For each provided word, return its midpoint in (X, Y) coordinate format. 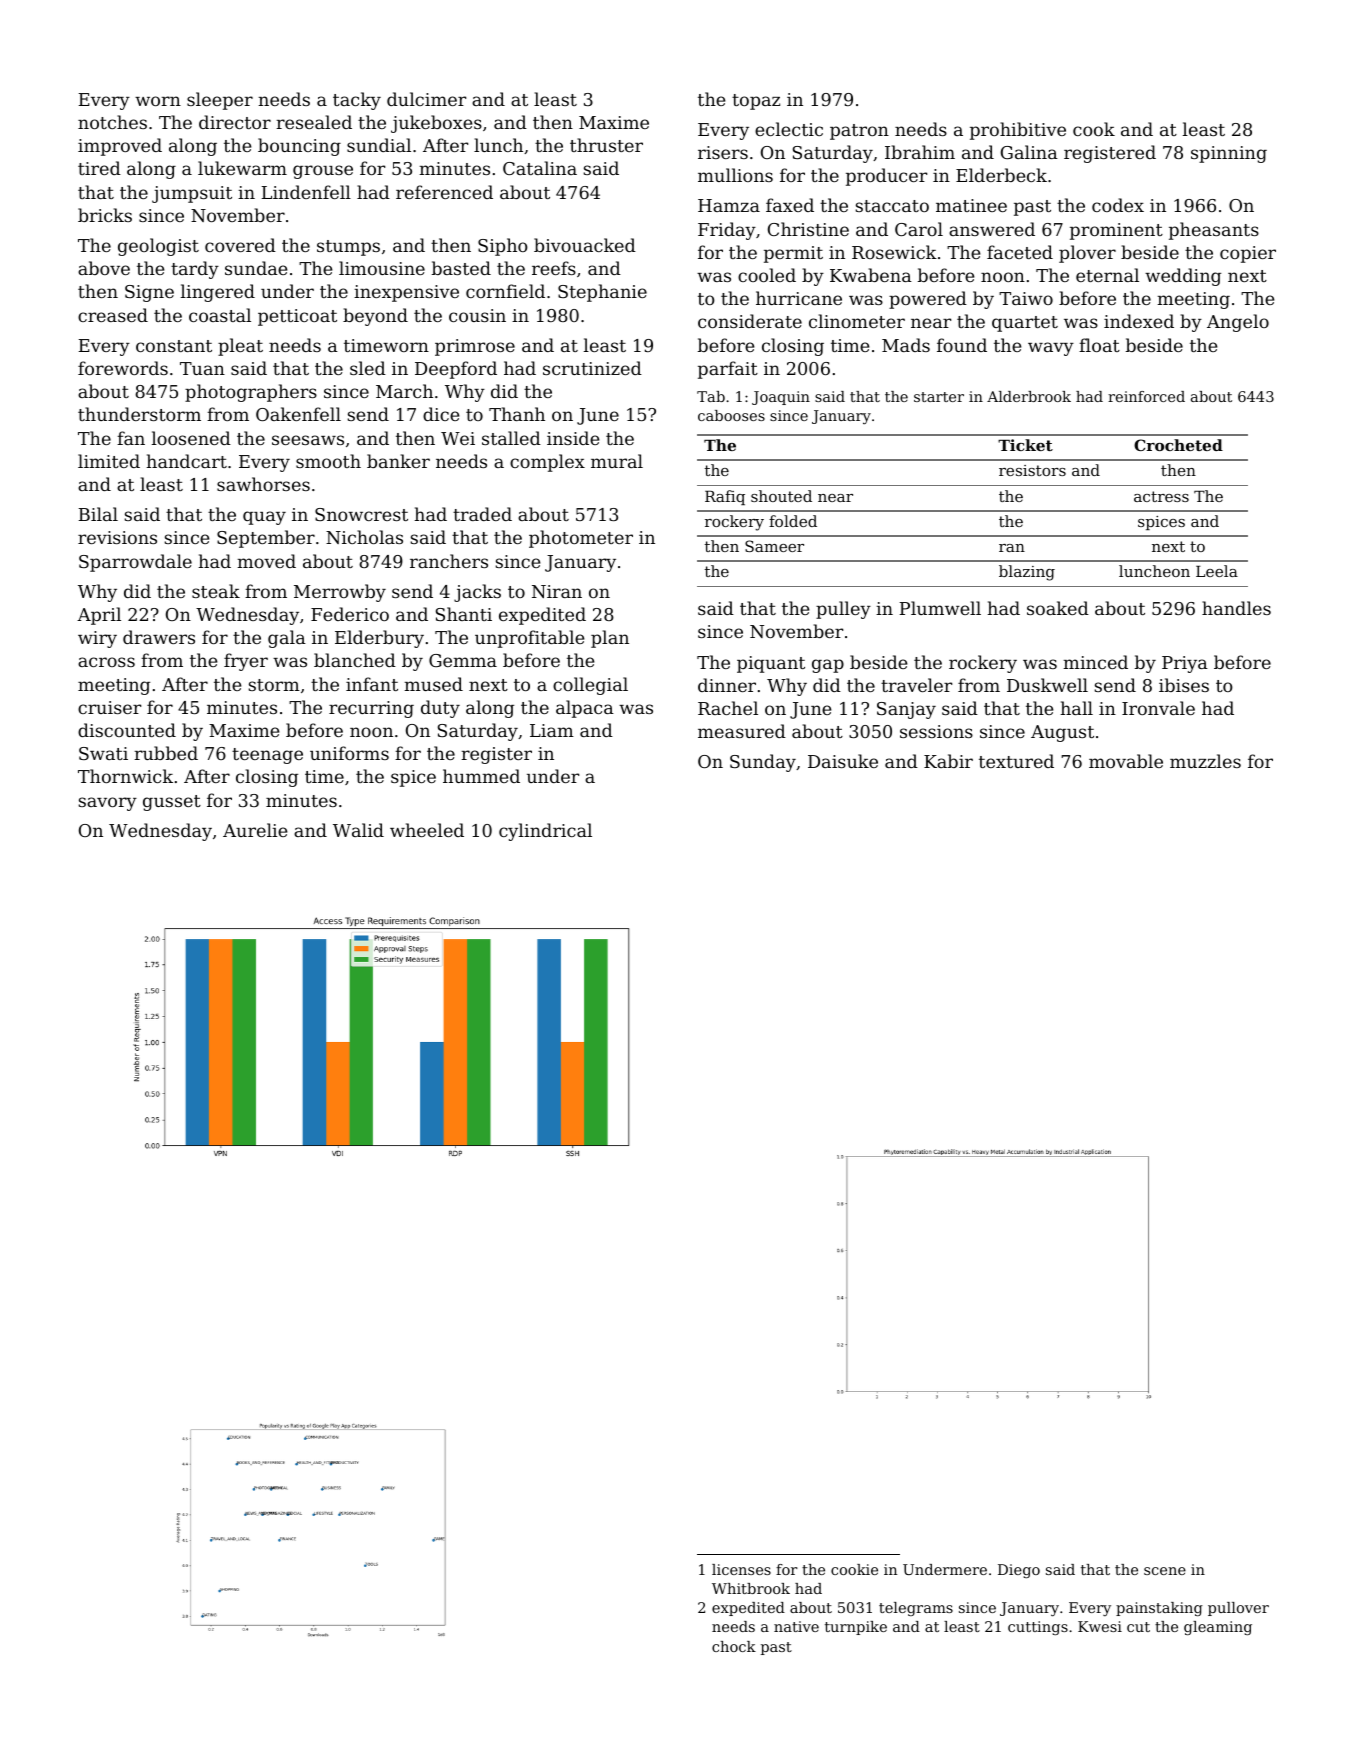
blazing (1027, 573)
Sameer (774, 546)
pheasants (1214, 231)
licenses (741, 1569)
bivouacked (585, 245)
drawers (159, 637)
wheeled (427, 830)
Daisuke (843, 761)
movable (1126, 761)
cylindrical (545, 832)
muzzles (1205, 761)
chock (734, 1646)
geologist (158, 247)
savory (107, 804)
